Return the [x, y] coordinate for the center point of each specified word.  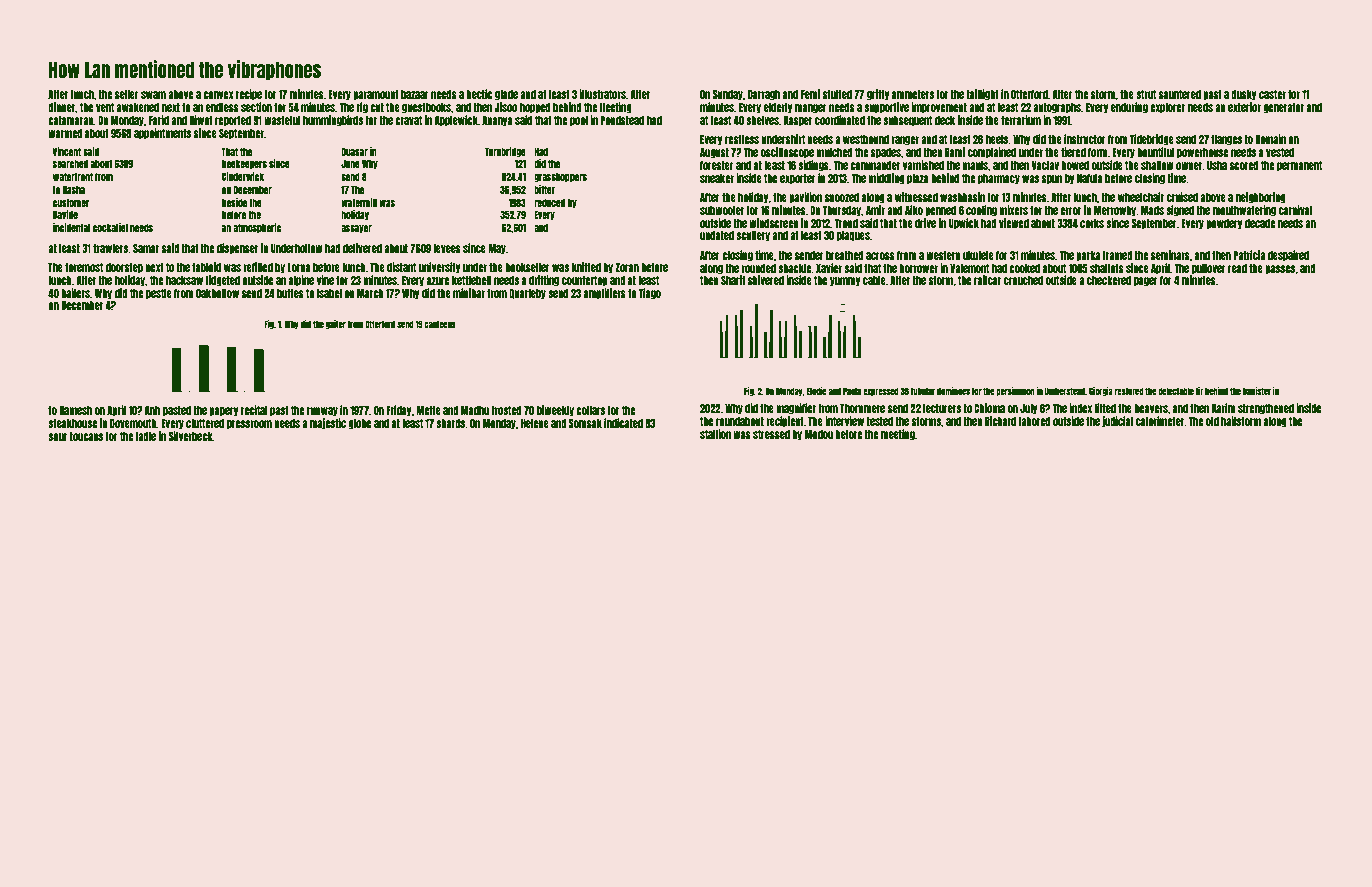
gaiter [336, 324]
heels [997, 139]
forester [717, 165]
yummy [845, 282]
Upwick [964, 224]
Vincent [67, 151]
